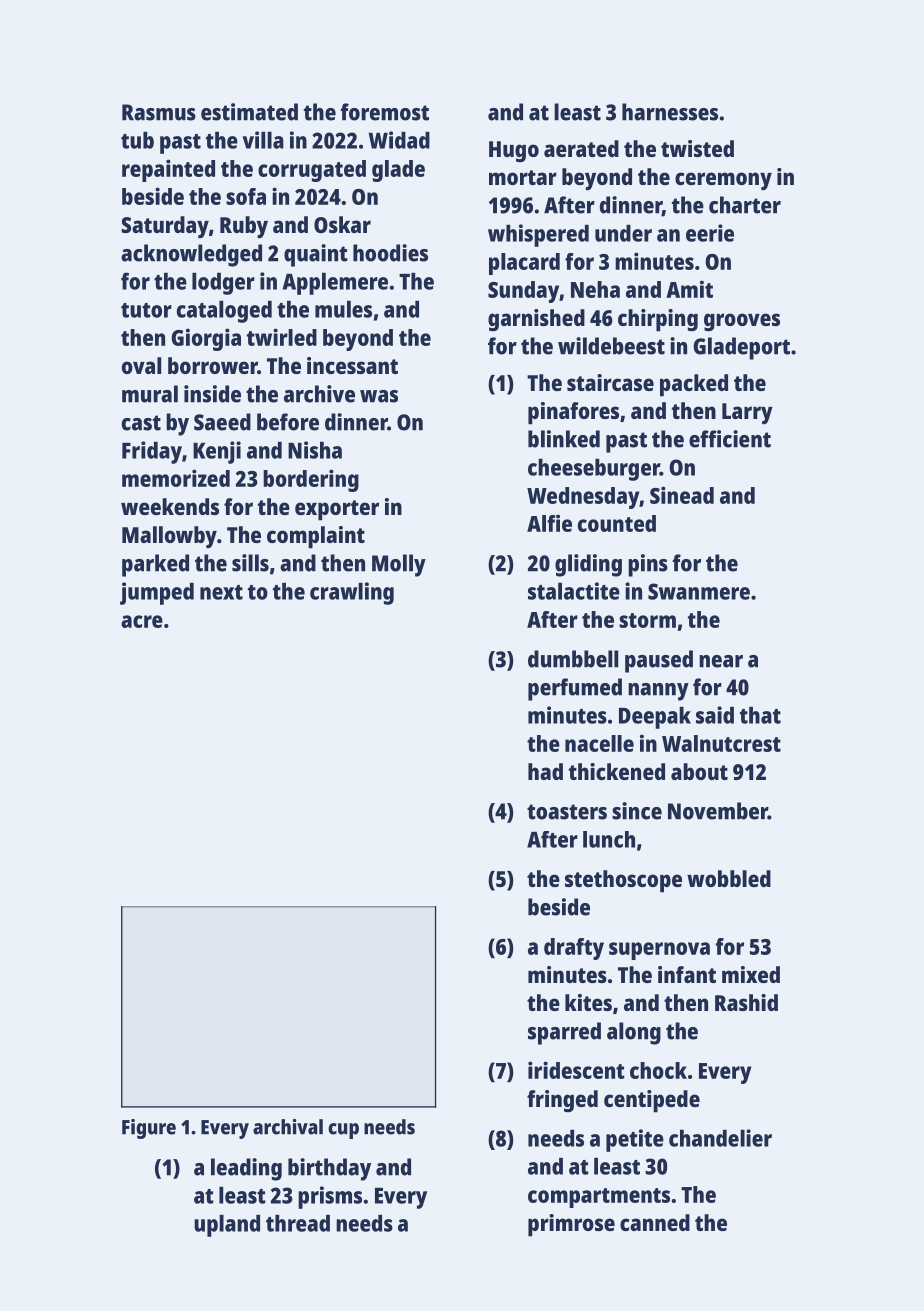 This screenshot has width=924, height=1311. What do you see at coordinates (670, 112) in the screenshot?
I see `harnesses` at bounding box center [670, 112].
